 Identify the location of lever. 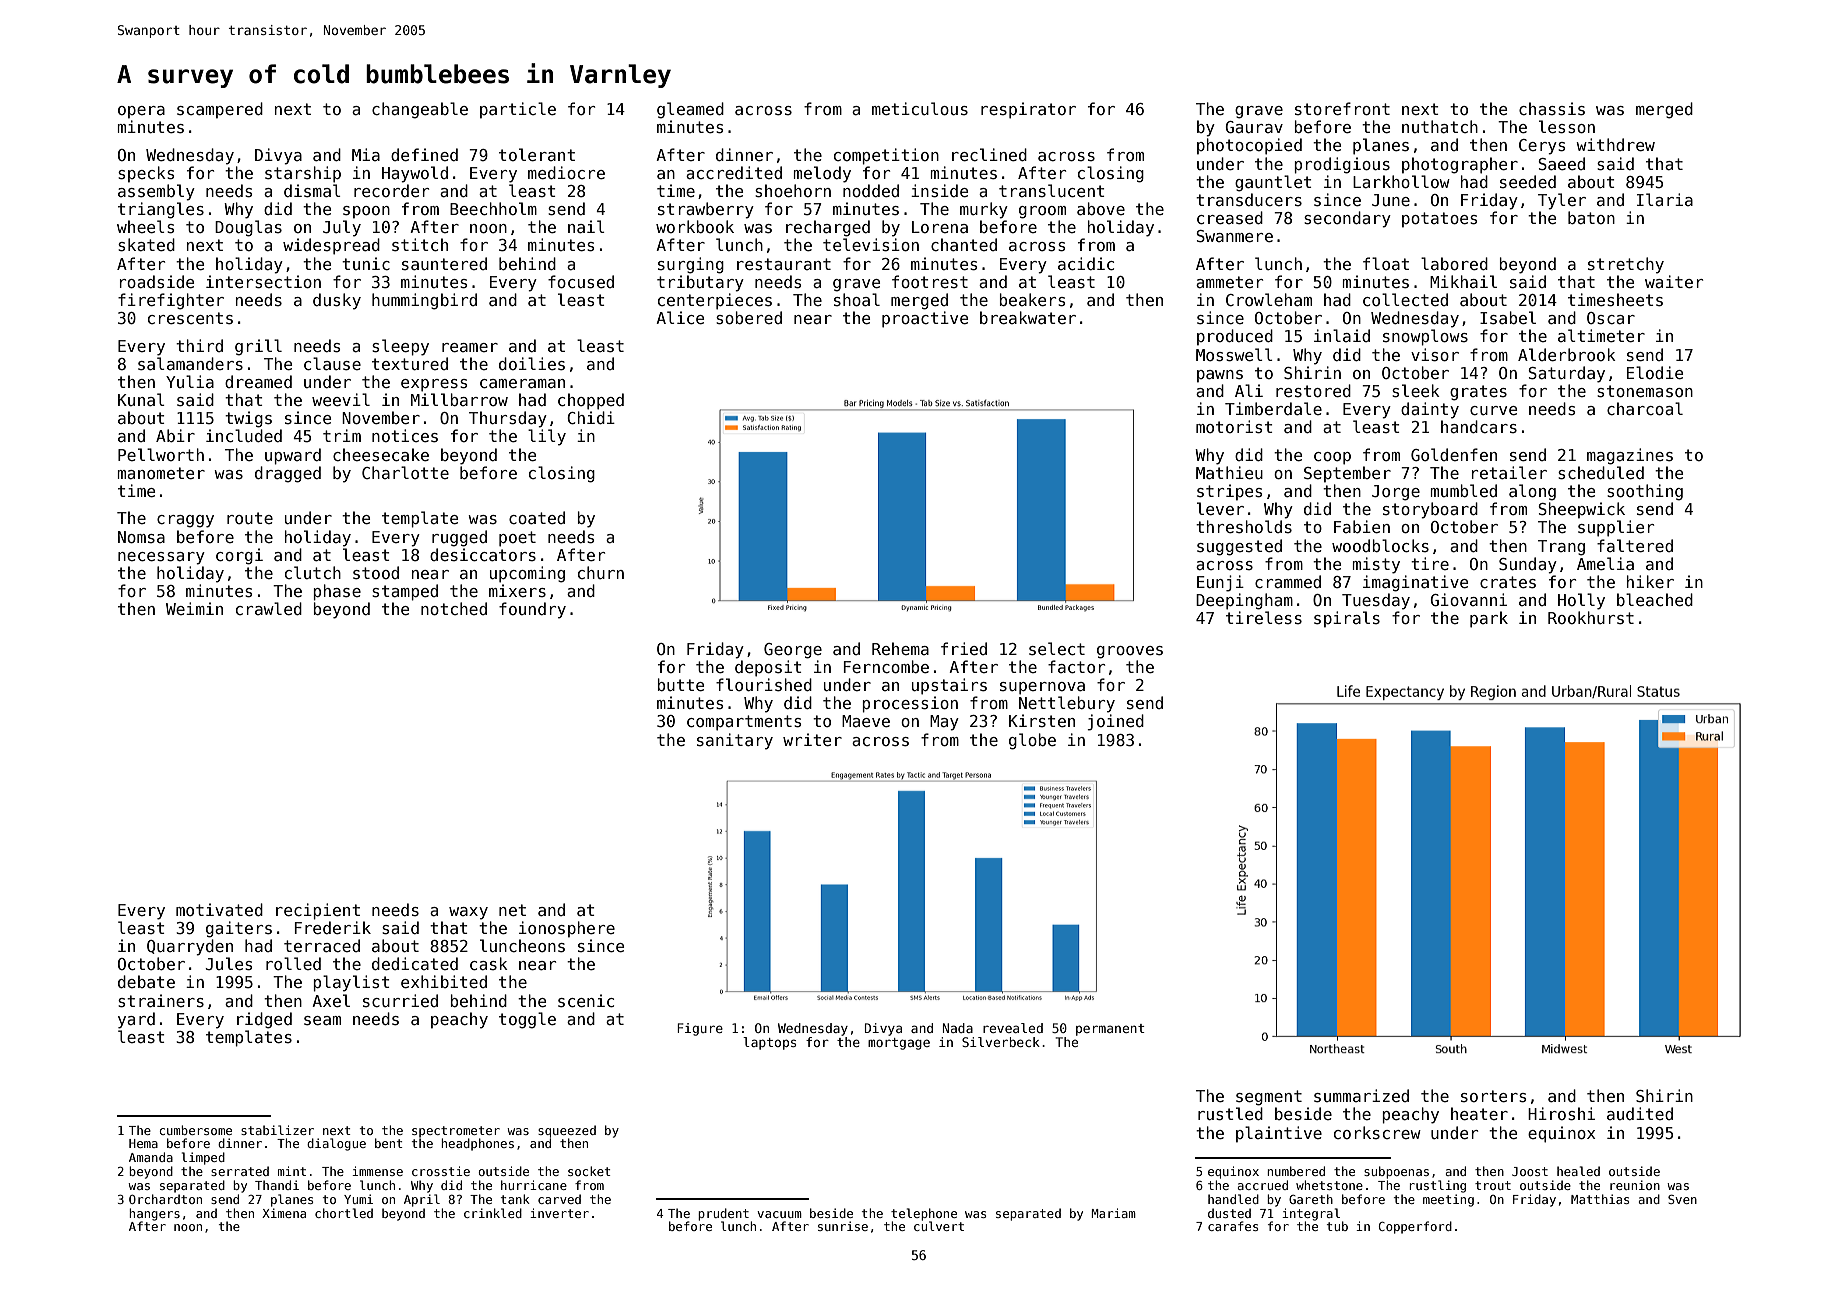
(1220, 508).
